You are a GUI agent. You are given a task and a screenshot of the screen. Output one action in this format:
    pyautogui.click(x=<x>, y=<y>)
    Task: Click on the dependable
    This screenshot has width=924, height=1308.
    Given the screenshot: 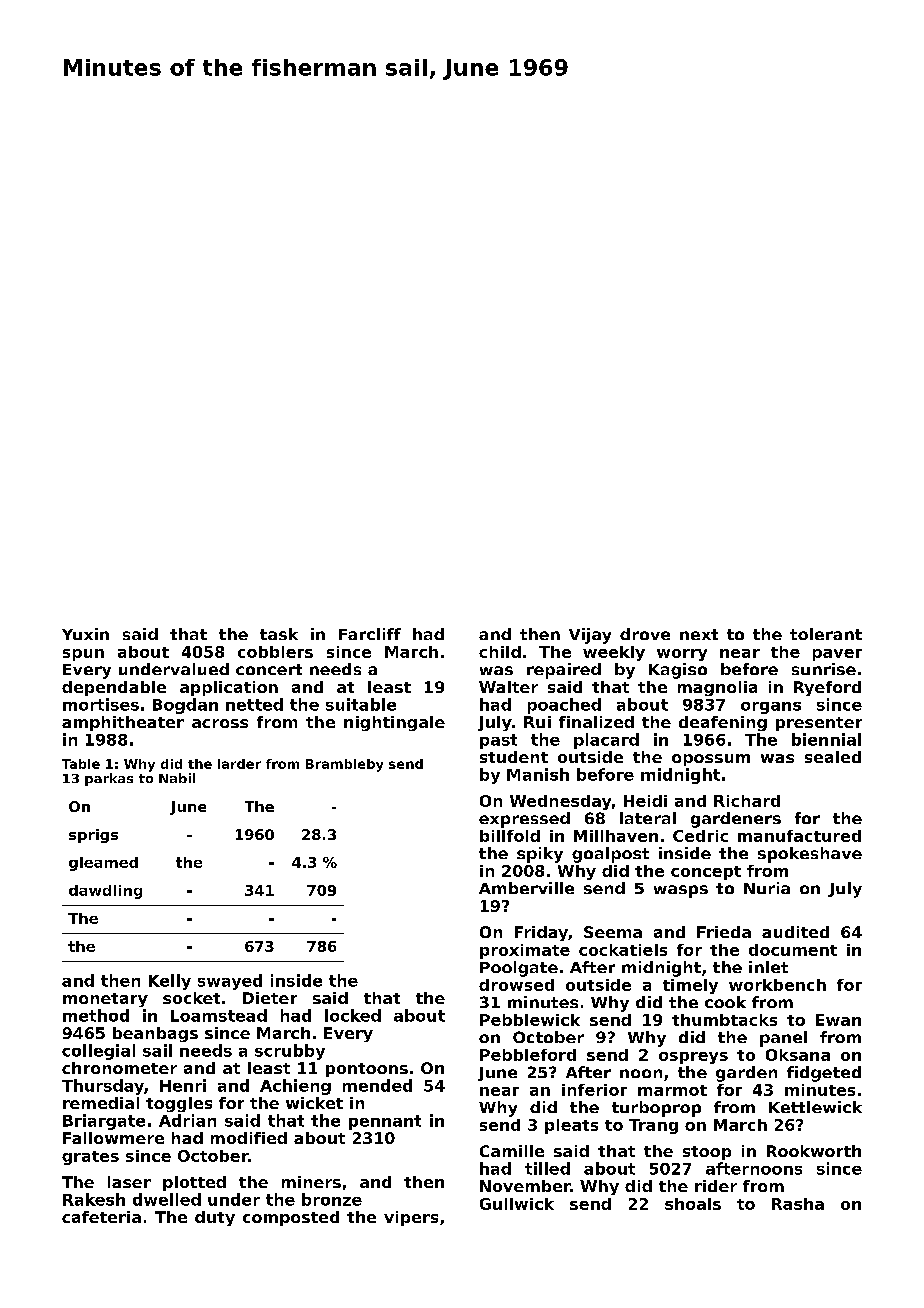 What is the action you would take?
    pyautogui.click(x=114, y=688)
